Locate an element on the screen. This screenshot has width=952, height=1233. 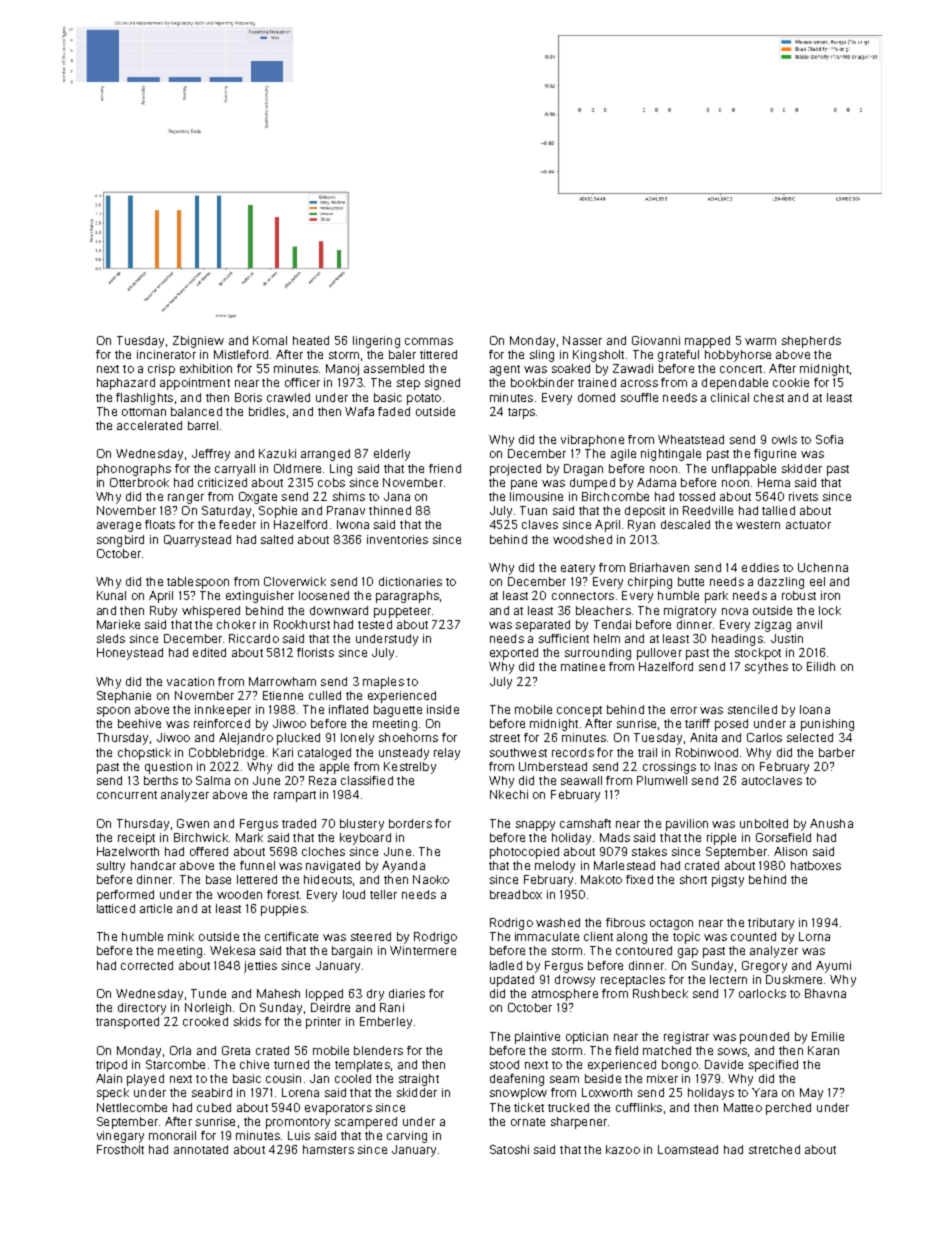
inflated is located at coordinates (348, 709).
